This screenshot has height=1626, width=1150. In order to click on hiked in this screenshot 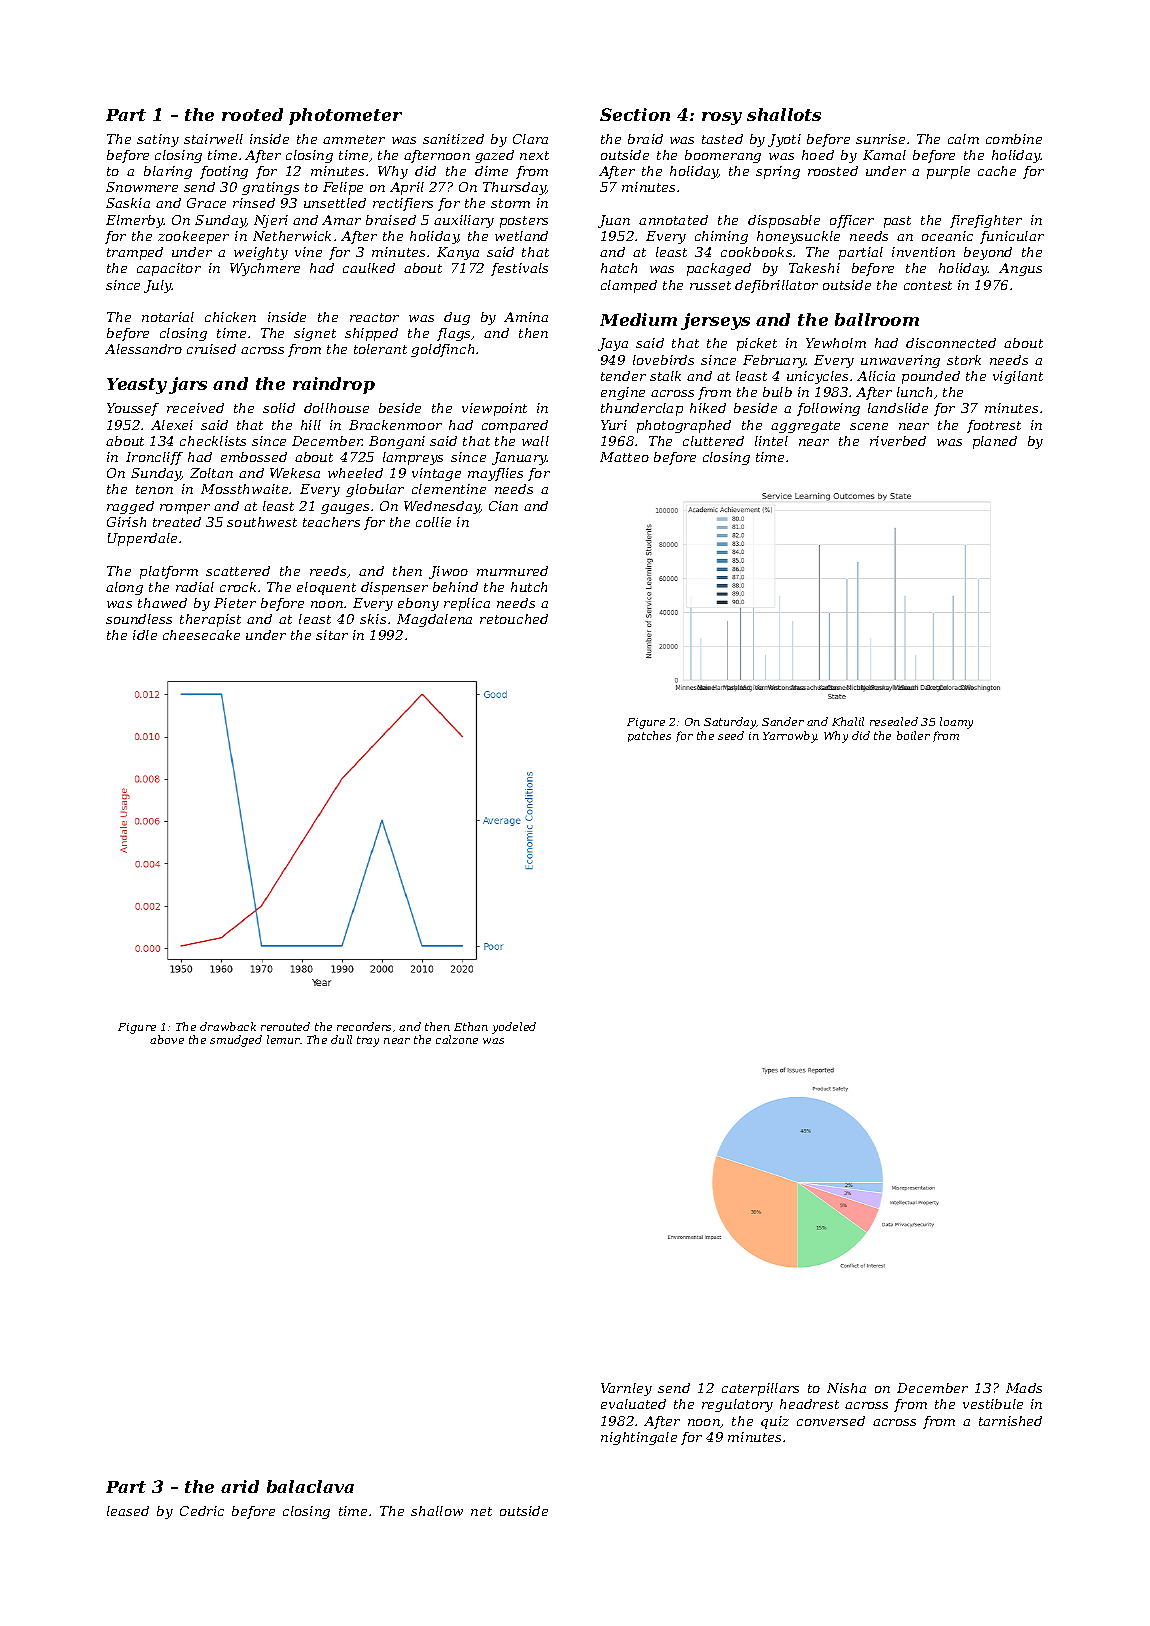, I will do `click(708, 408)`.
